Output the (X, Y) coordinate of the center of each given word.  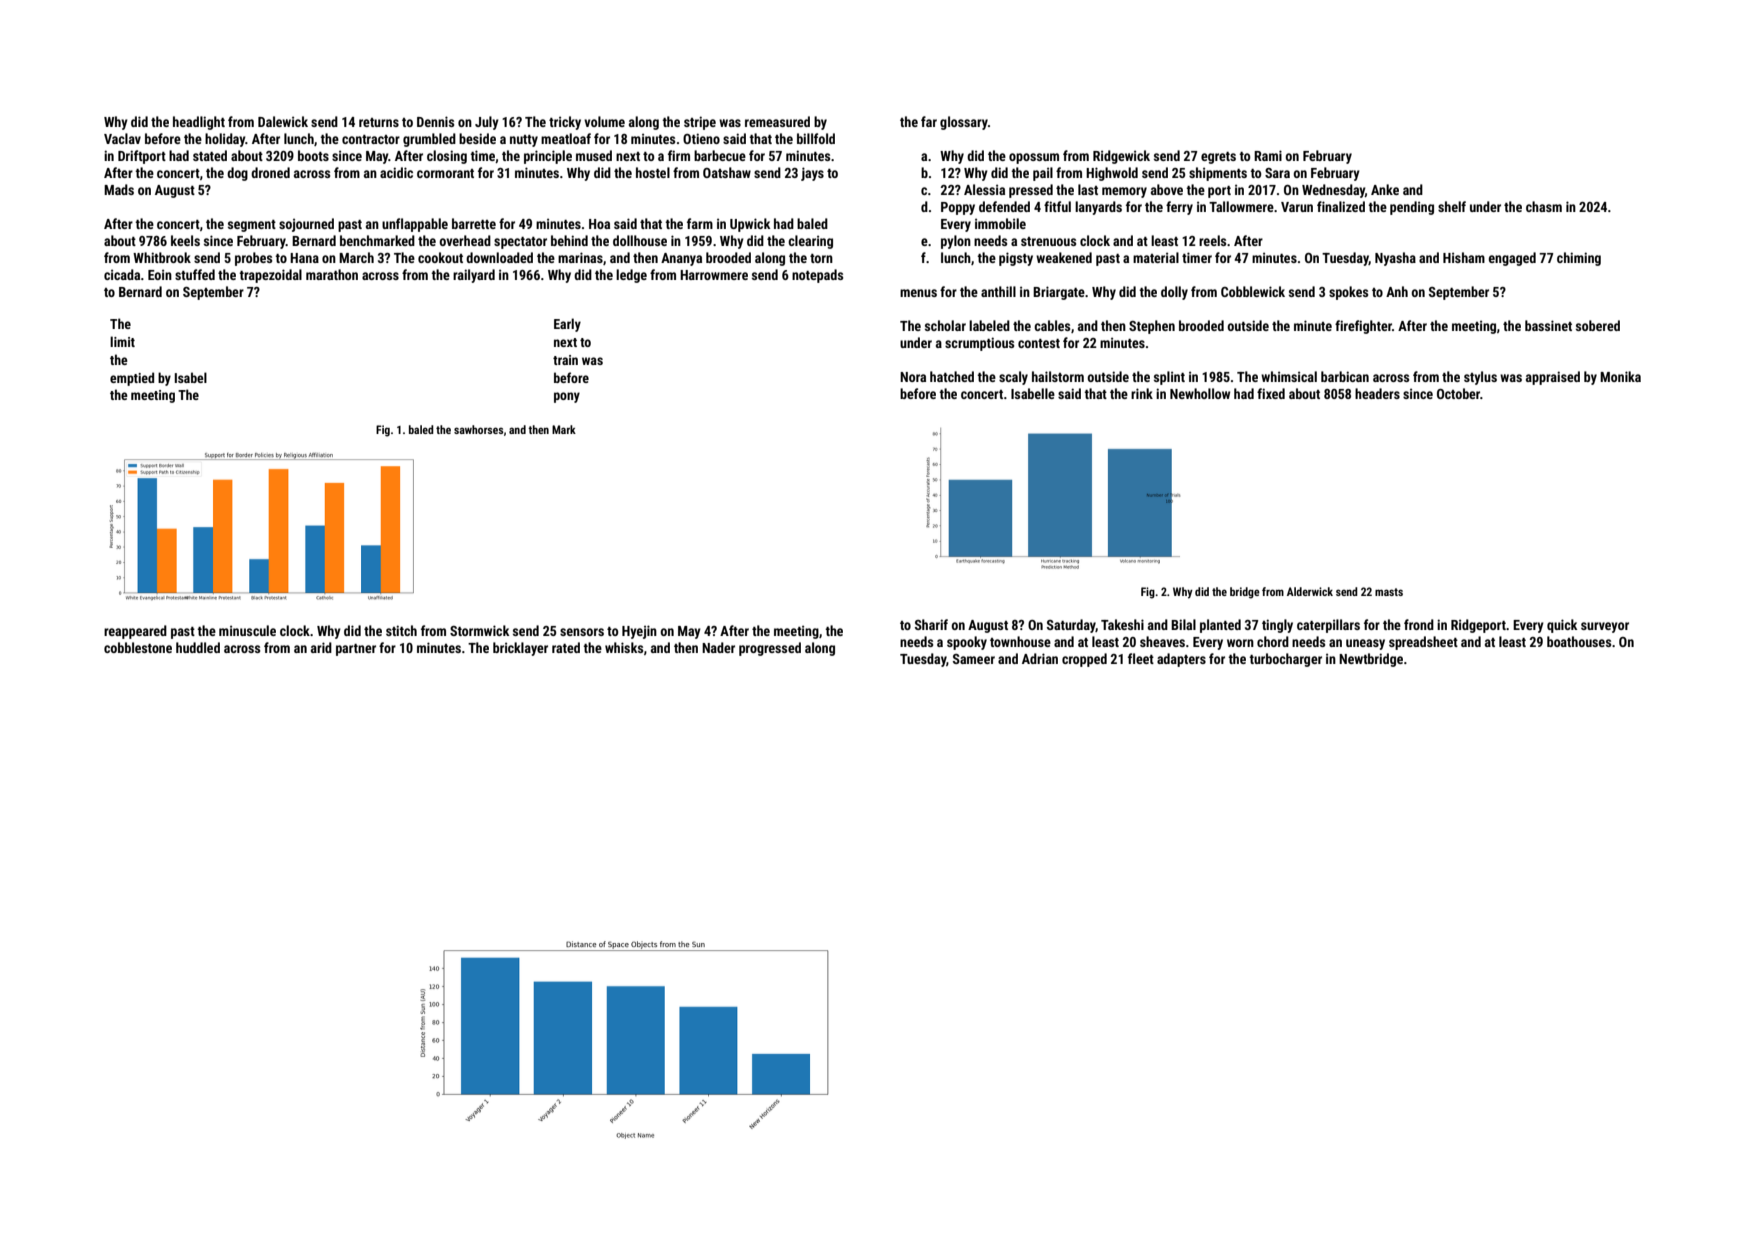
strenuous (1048, 241)
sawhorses (479, 429)
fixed (1271, 393)
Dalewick (283, 121)
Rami (1268, 155)
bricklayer (520, 649)
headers (1377, 393)
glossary (964, 123)
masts (1389, 592)
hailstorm (1058, 376)
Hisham (1464, 257)
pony (567, 397)
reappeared (135, 632)
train (565, 360)
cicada (122, 274)
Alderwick (1310, 591)
